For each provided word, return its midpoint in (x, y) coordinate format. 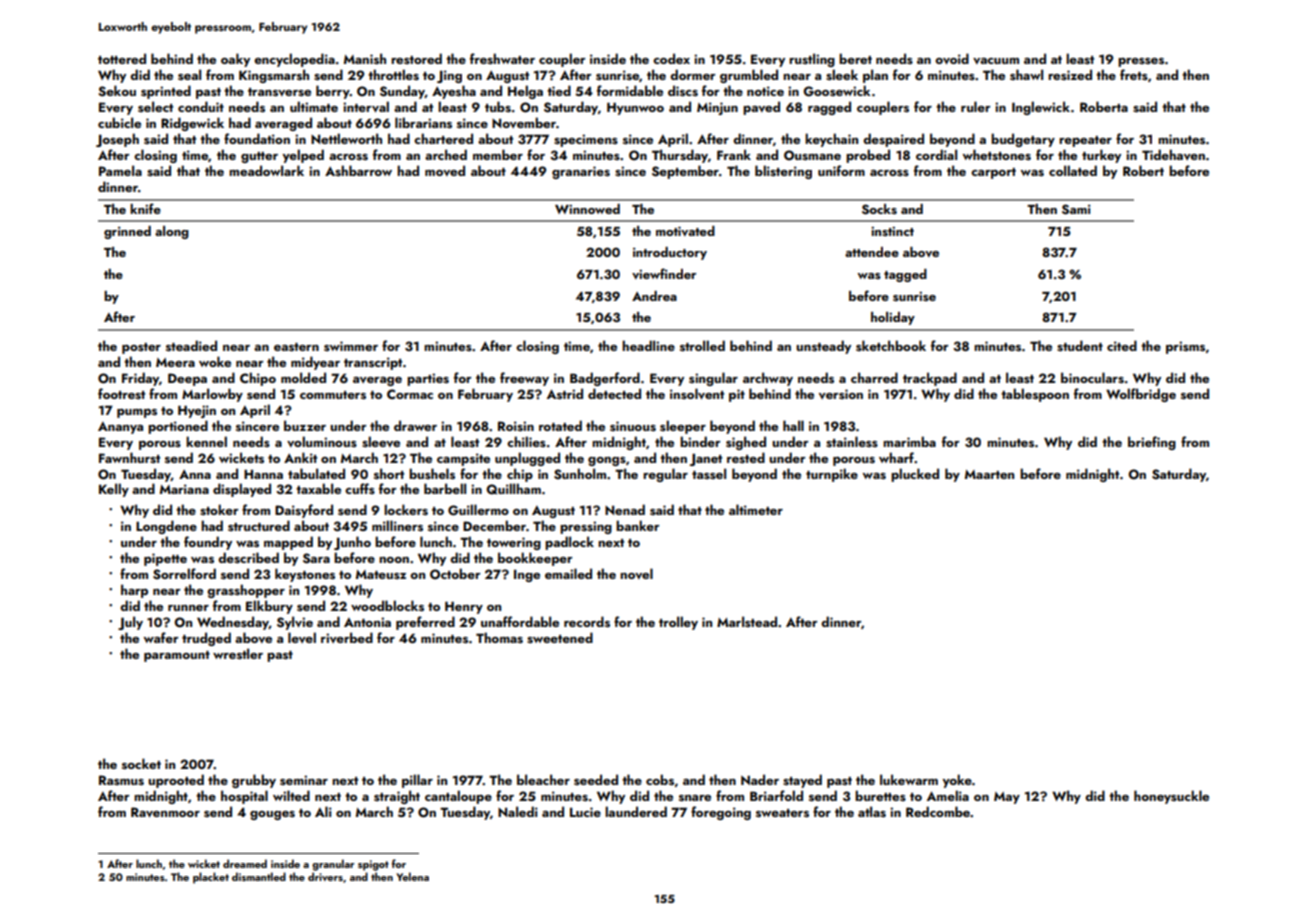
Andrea (654, 296)
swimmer (351, 346)
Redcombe (938, 811)
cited (1122, 345)
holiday (893, 318)
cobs (660, 779)
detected (614, 393)
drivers (325, 876)
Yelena (412, 876)
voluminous (322, 441)
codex (671, 58)
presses (1141, 62)
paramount (177, 656)
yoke (957, 781)
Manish (365, 58)
